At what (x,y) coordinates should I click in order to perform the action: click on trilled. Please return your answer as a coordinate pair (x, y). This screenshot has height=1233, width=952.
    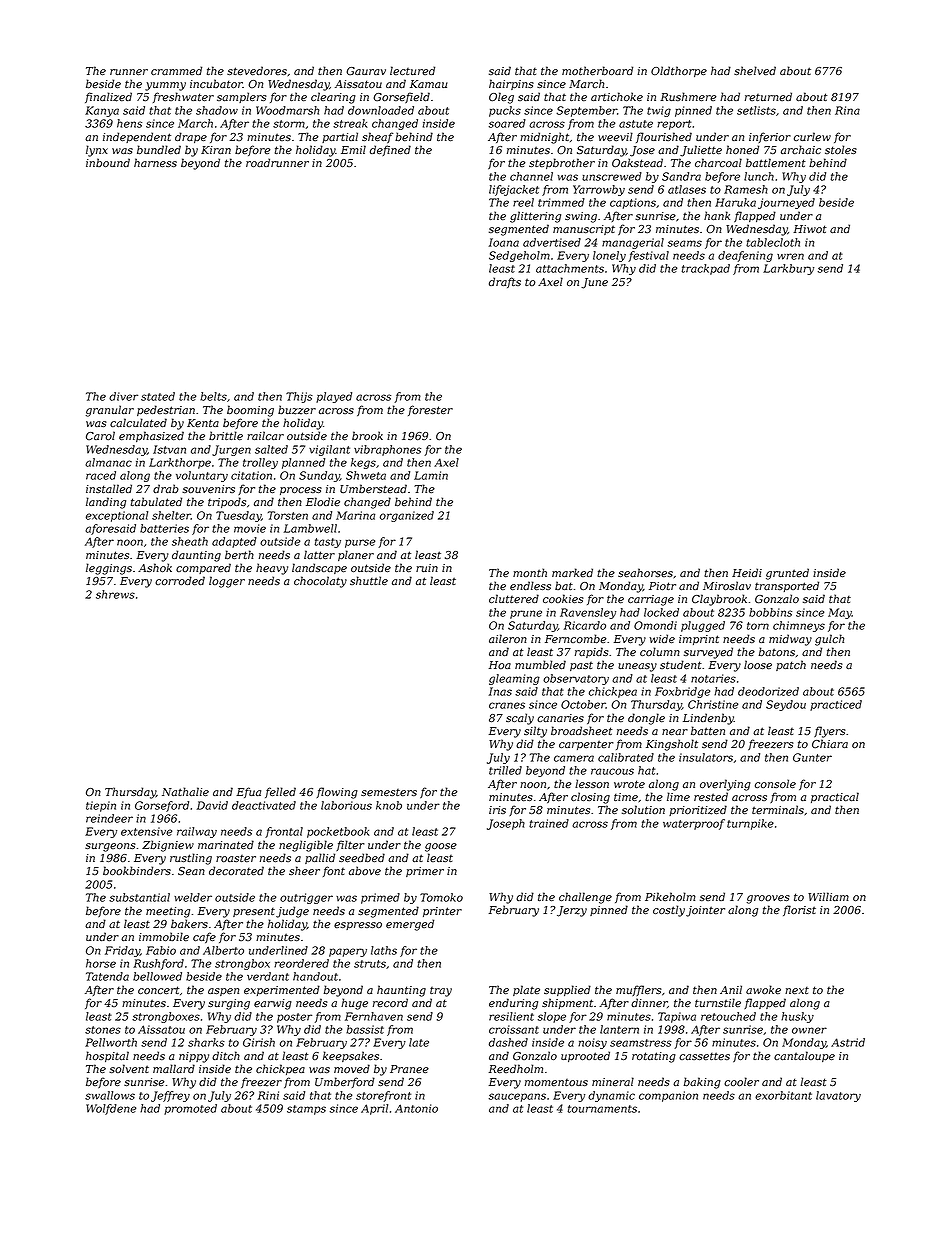
    Looking at the image, I should click on (505, 770).
